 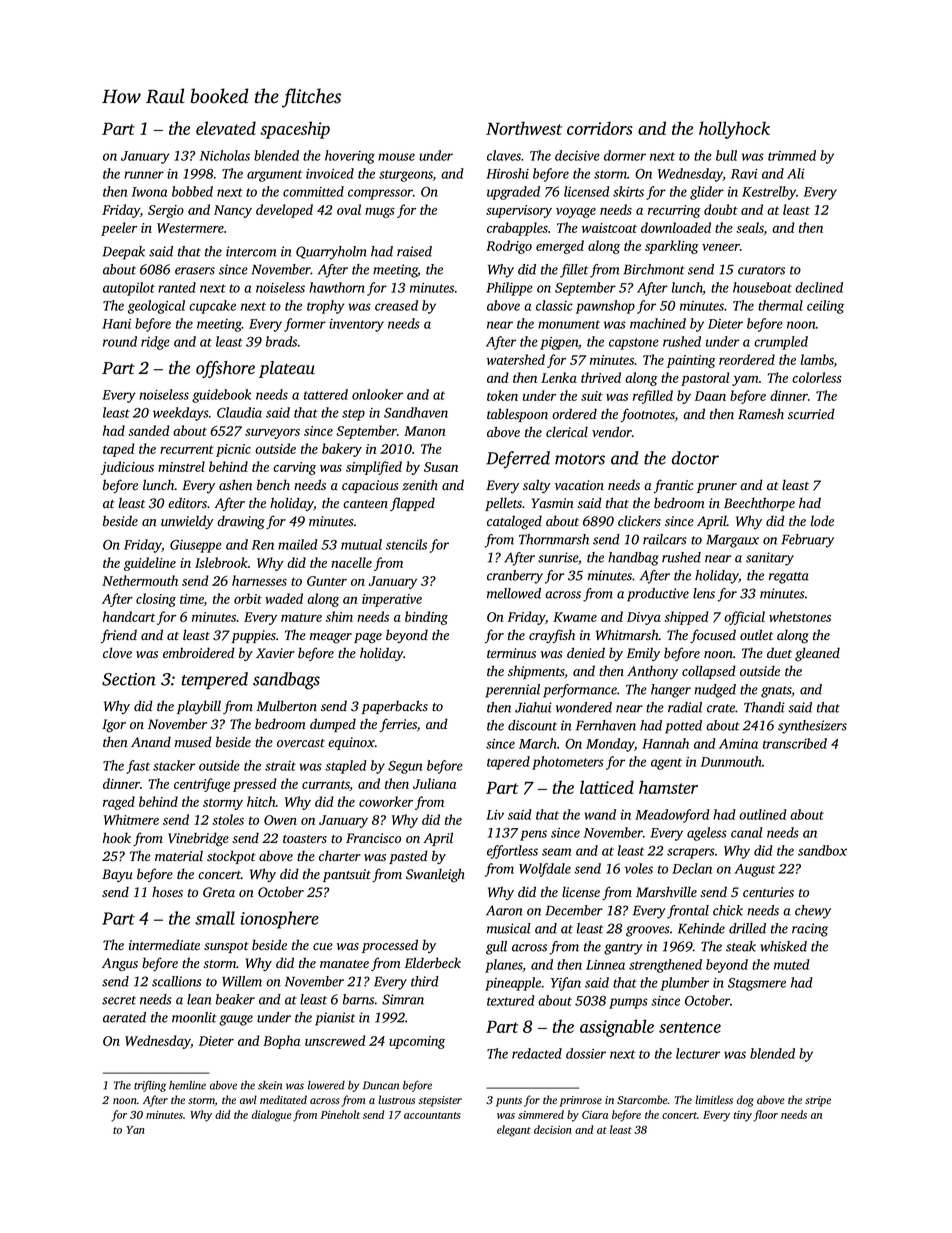 I want to click on Segun, so click(x=405, y=767).
